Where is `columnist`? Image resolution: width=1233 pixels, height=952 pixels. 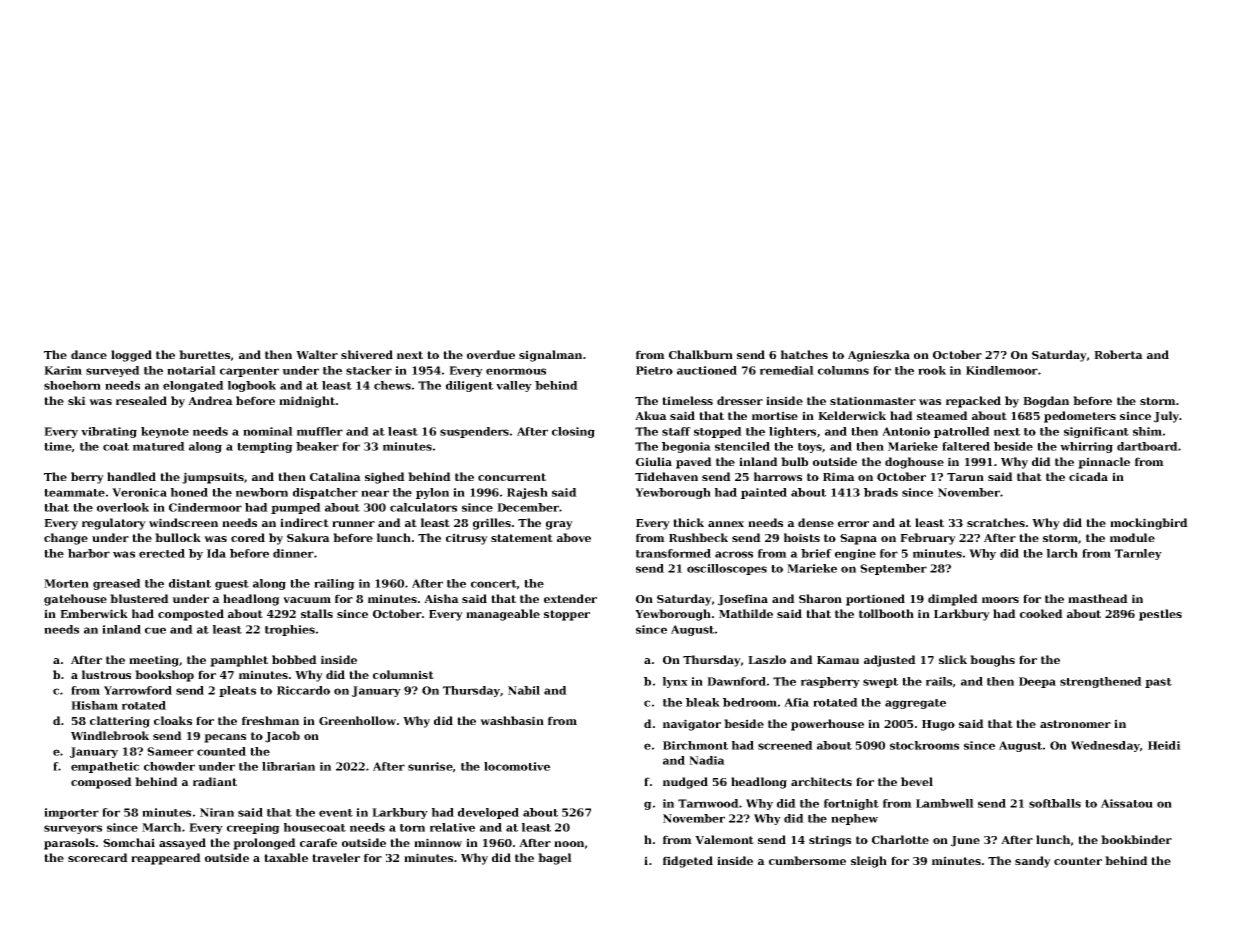 columnist is located at coordinates (403, 674).
